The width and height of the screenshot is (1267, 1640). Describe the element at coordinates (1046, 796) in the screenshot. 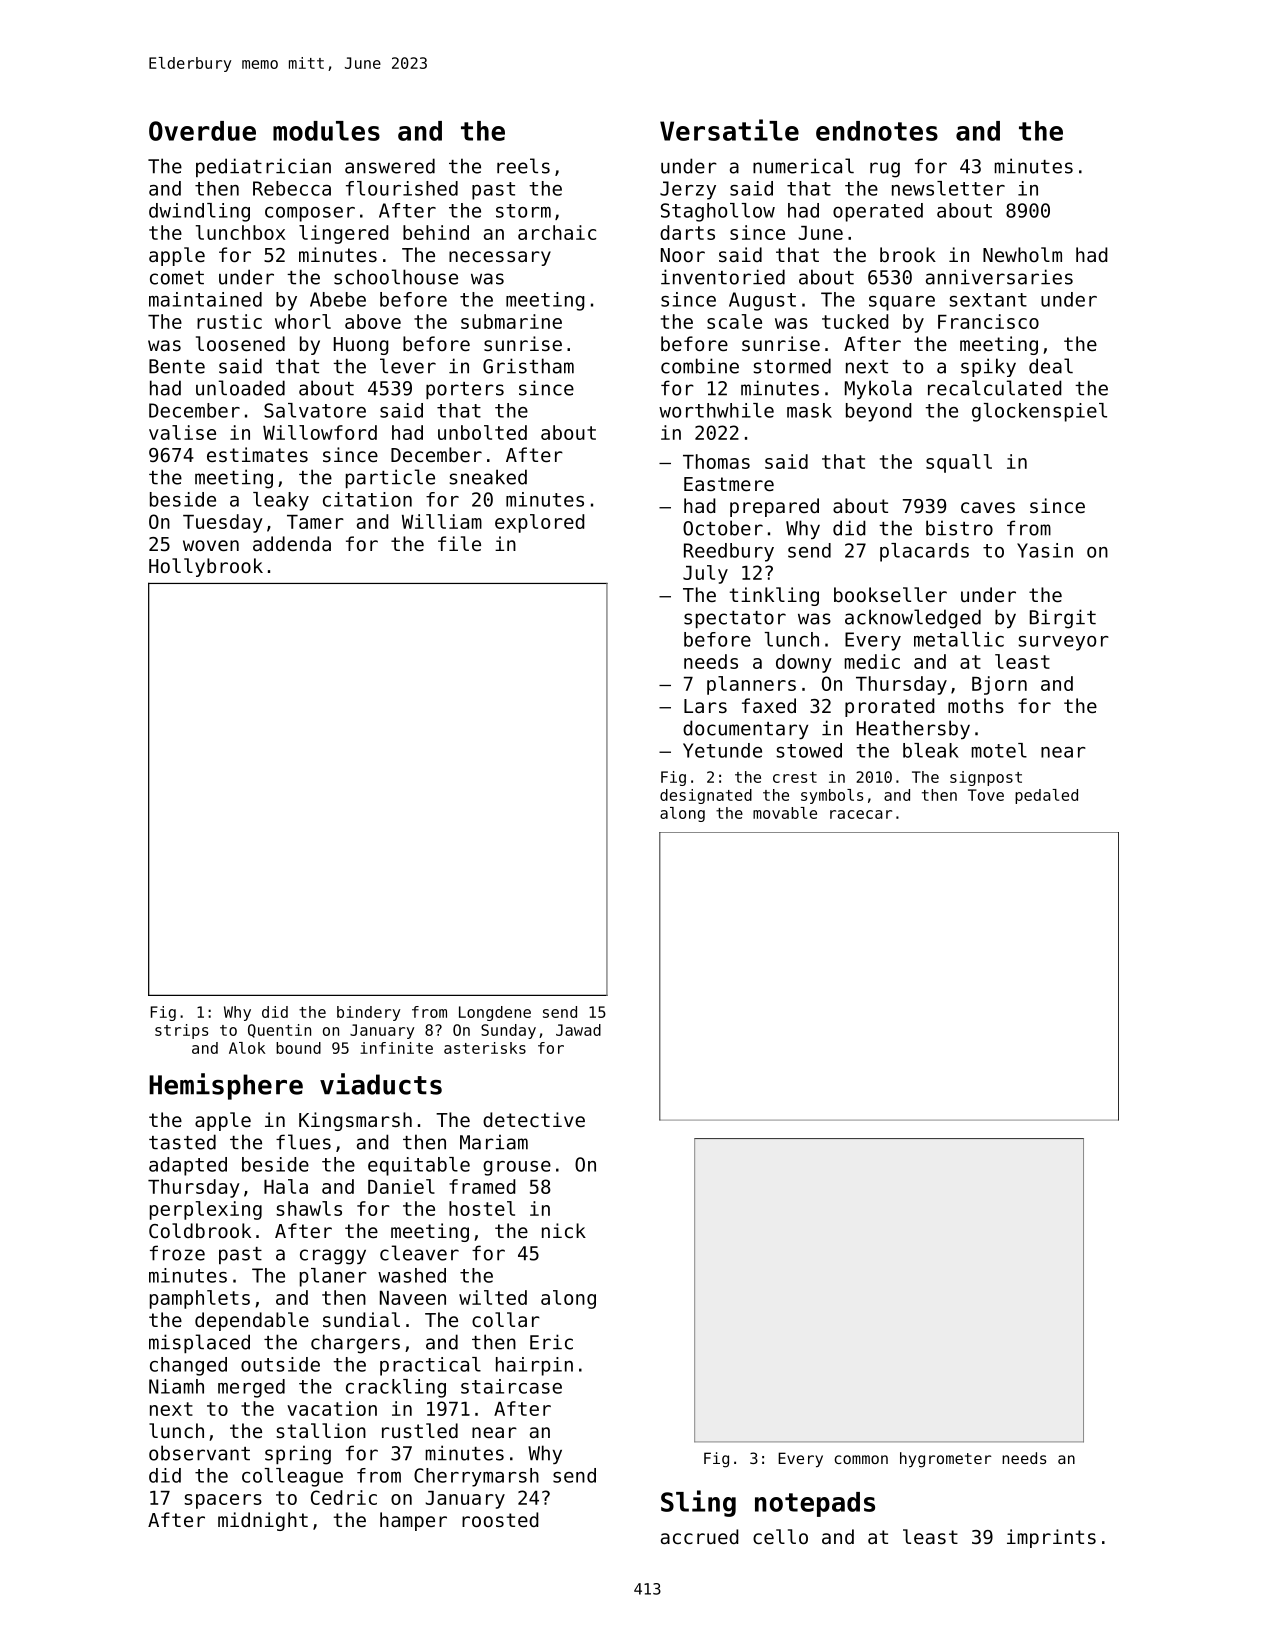

I see `pedaled` at that location.
